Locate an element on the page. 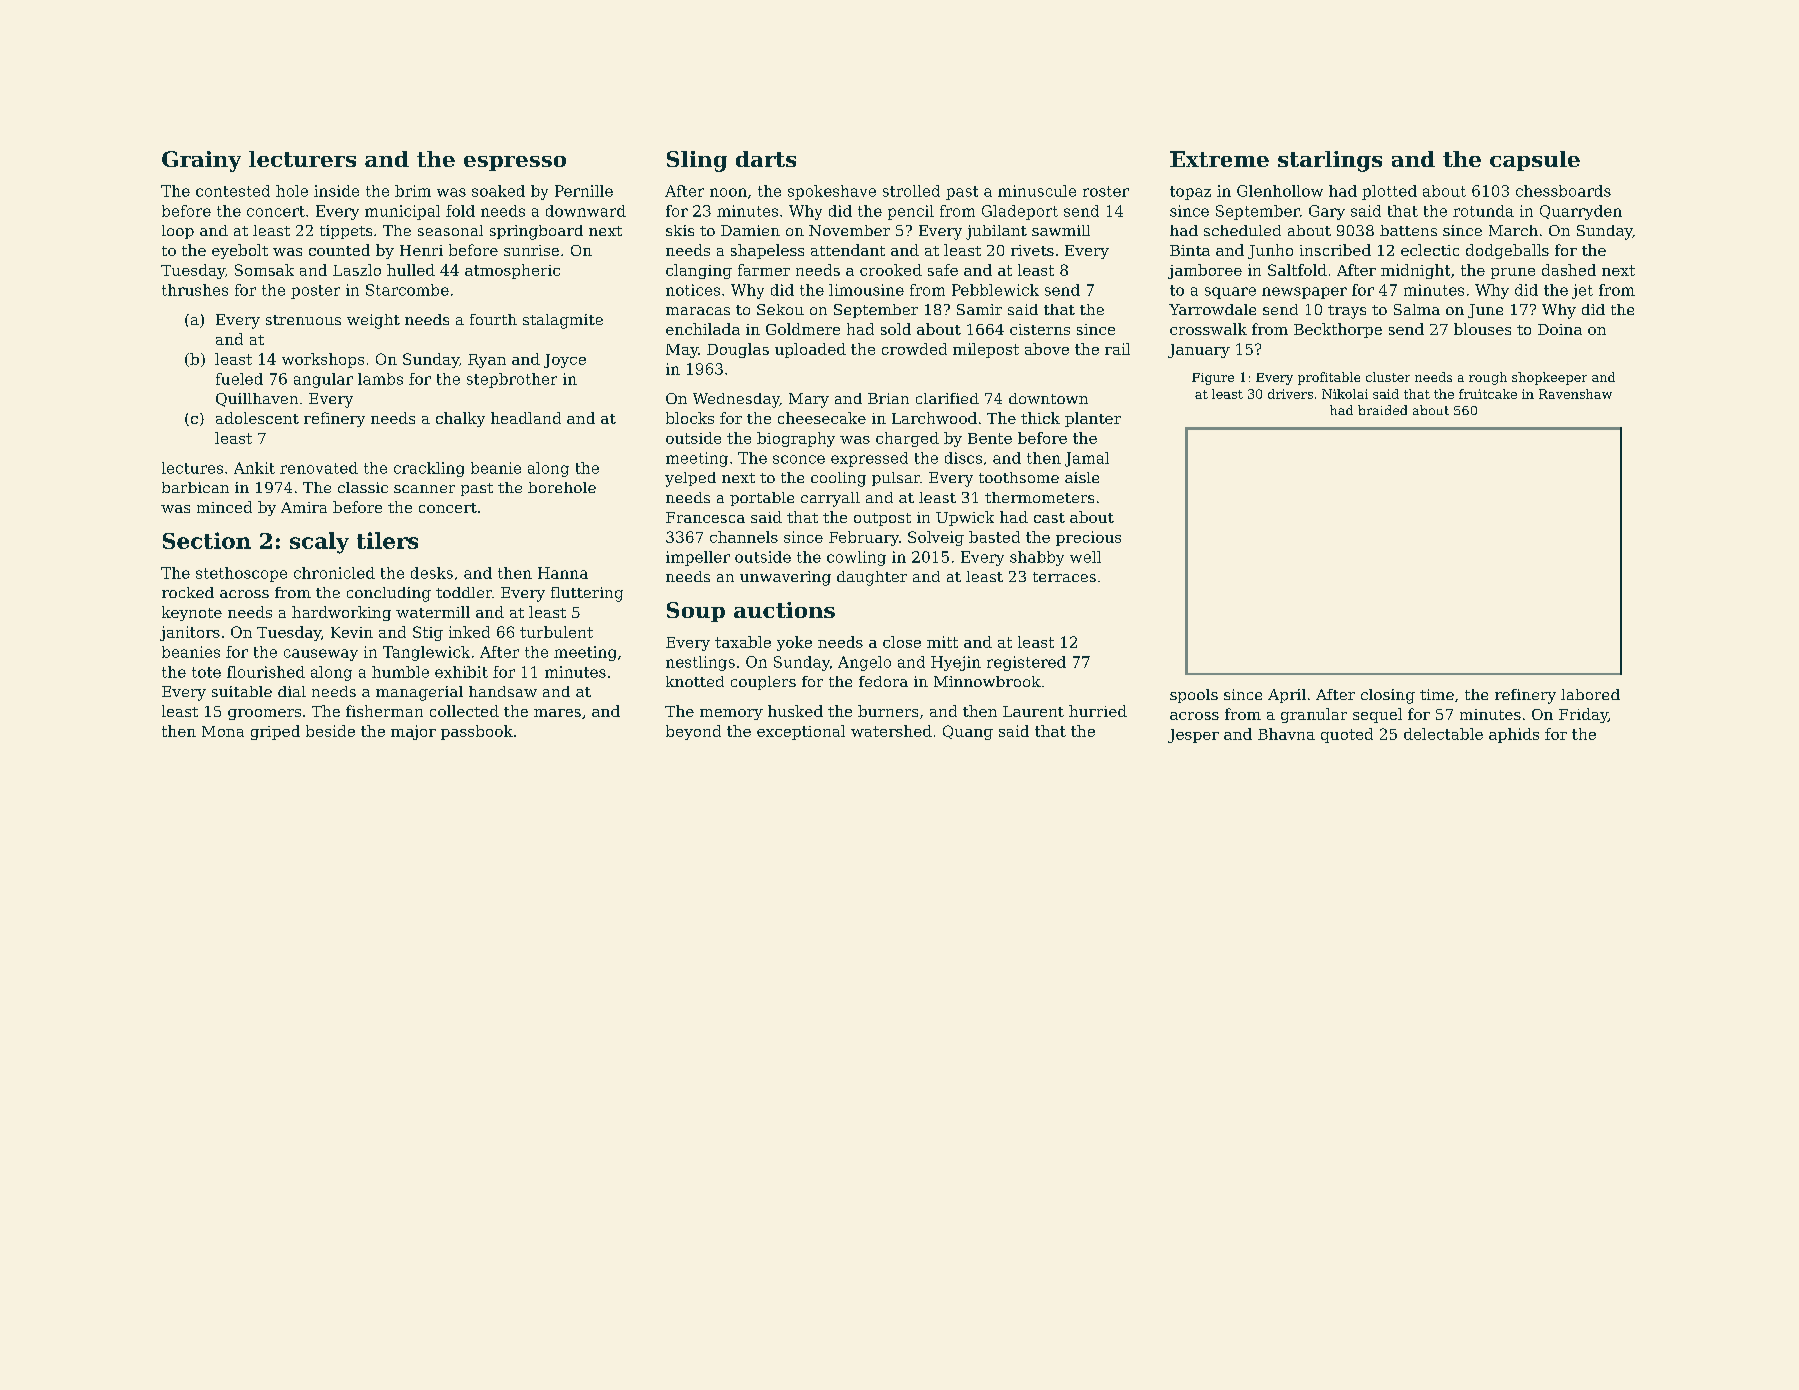 Image resolution: width=1799 pixels, height=1390 pixels. Grainy is located at coordinates (201, 161).
